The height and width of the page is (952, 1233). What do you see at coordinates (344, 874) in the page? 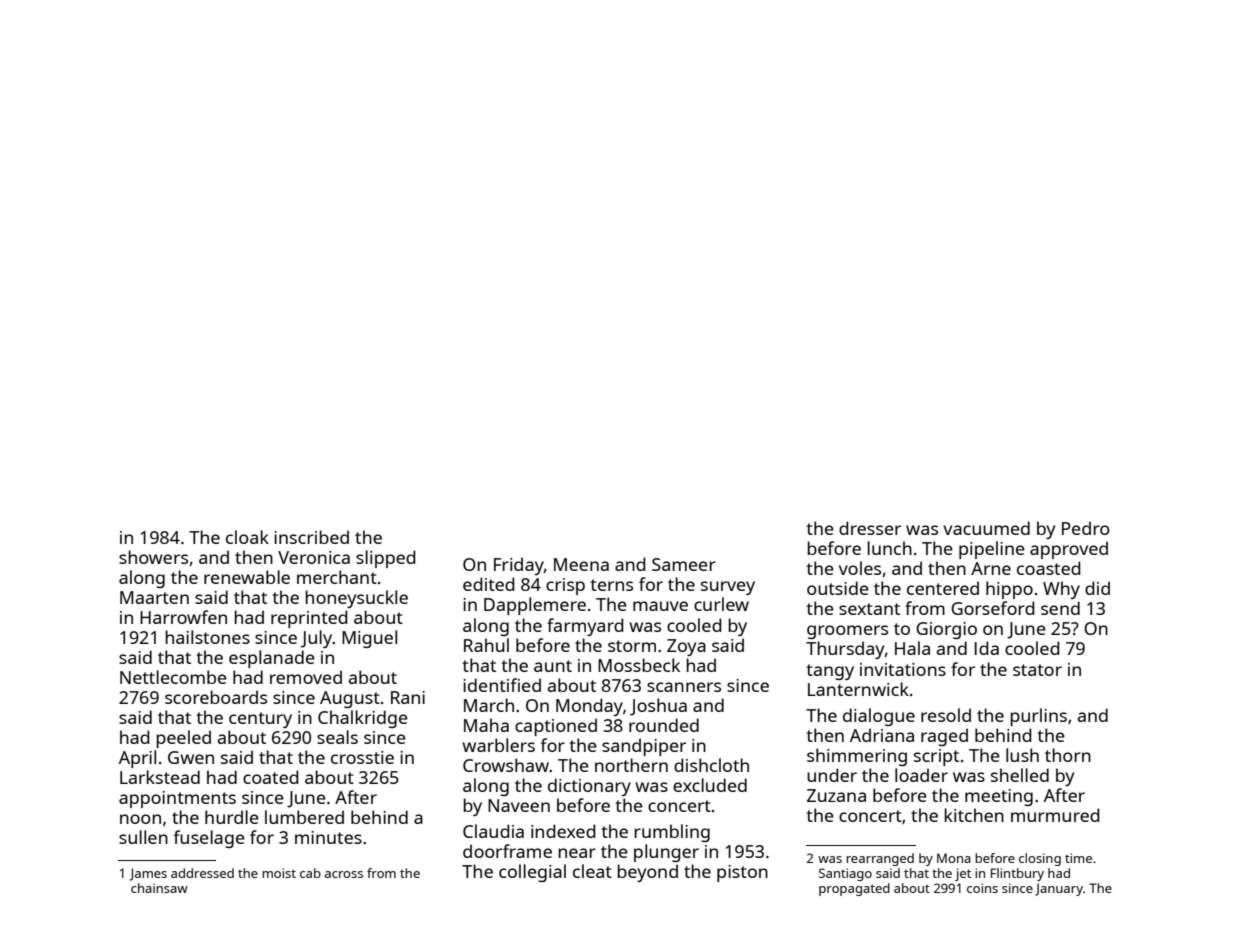
I see `across` at bounding box center [344, 874].
